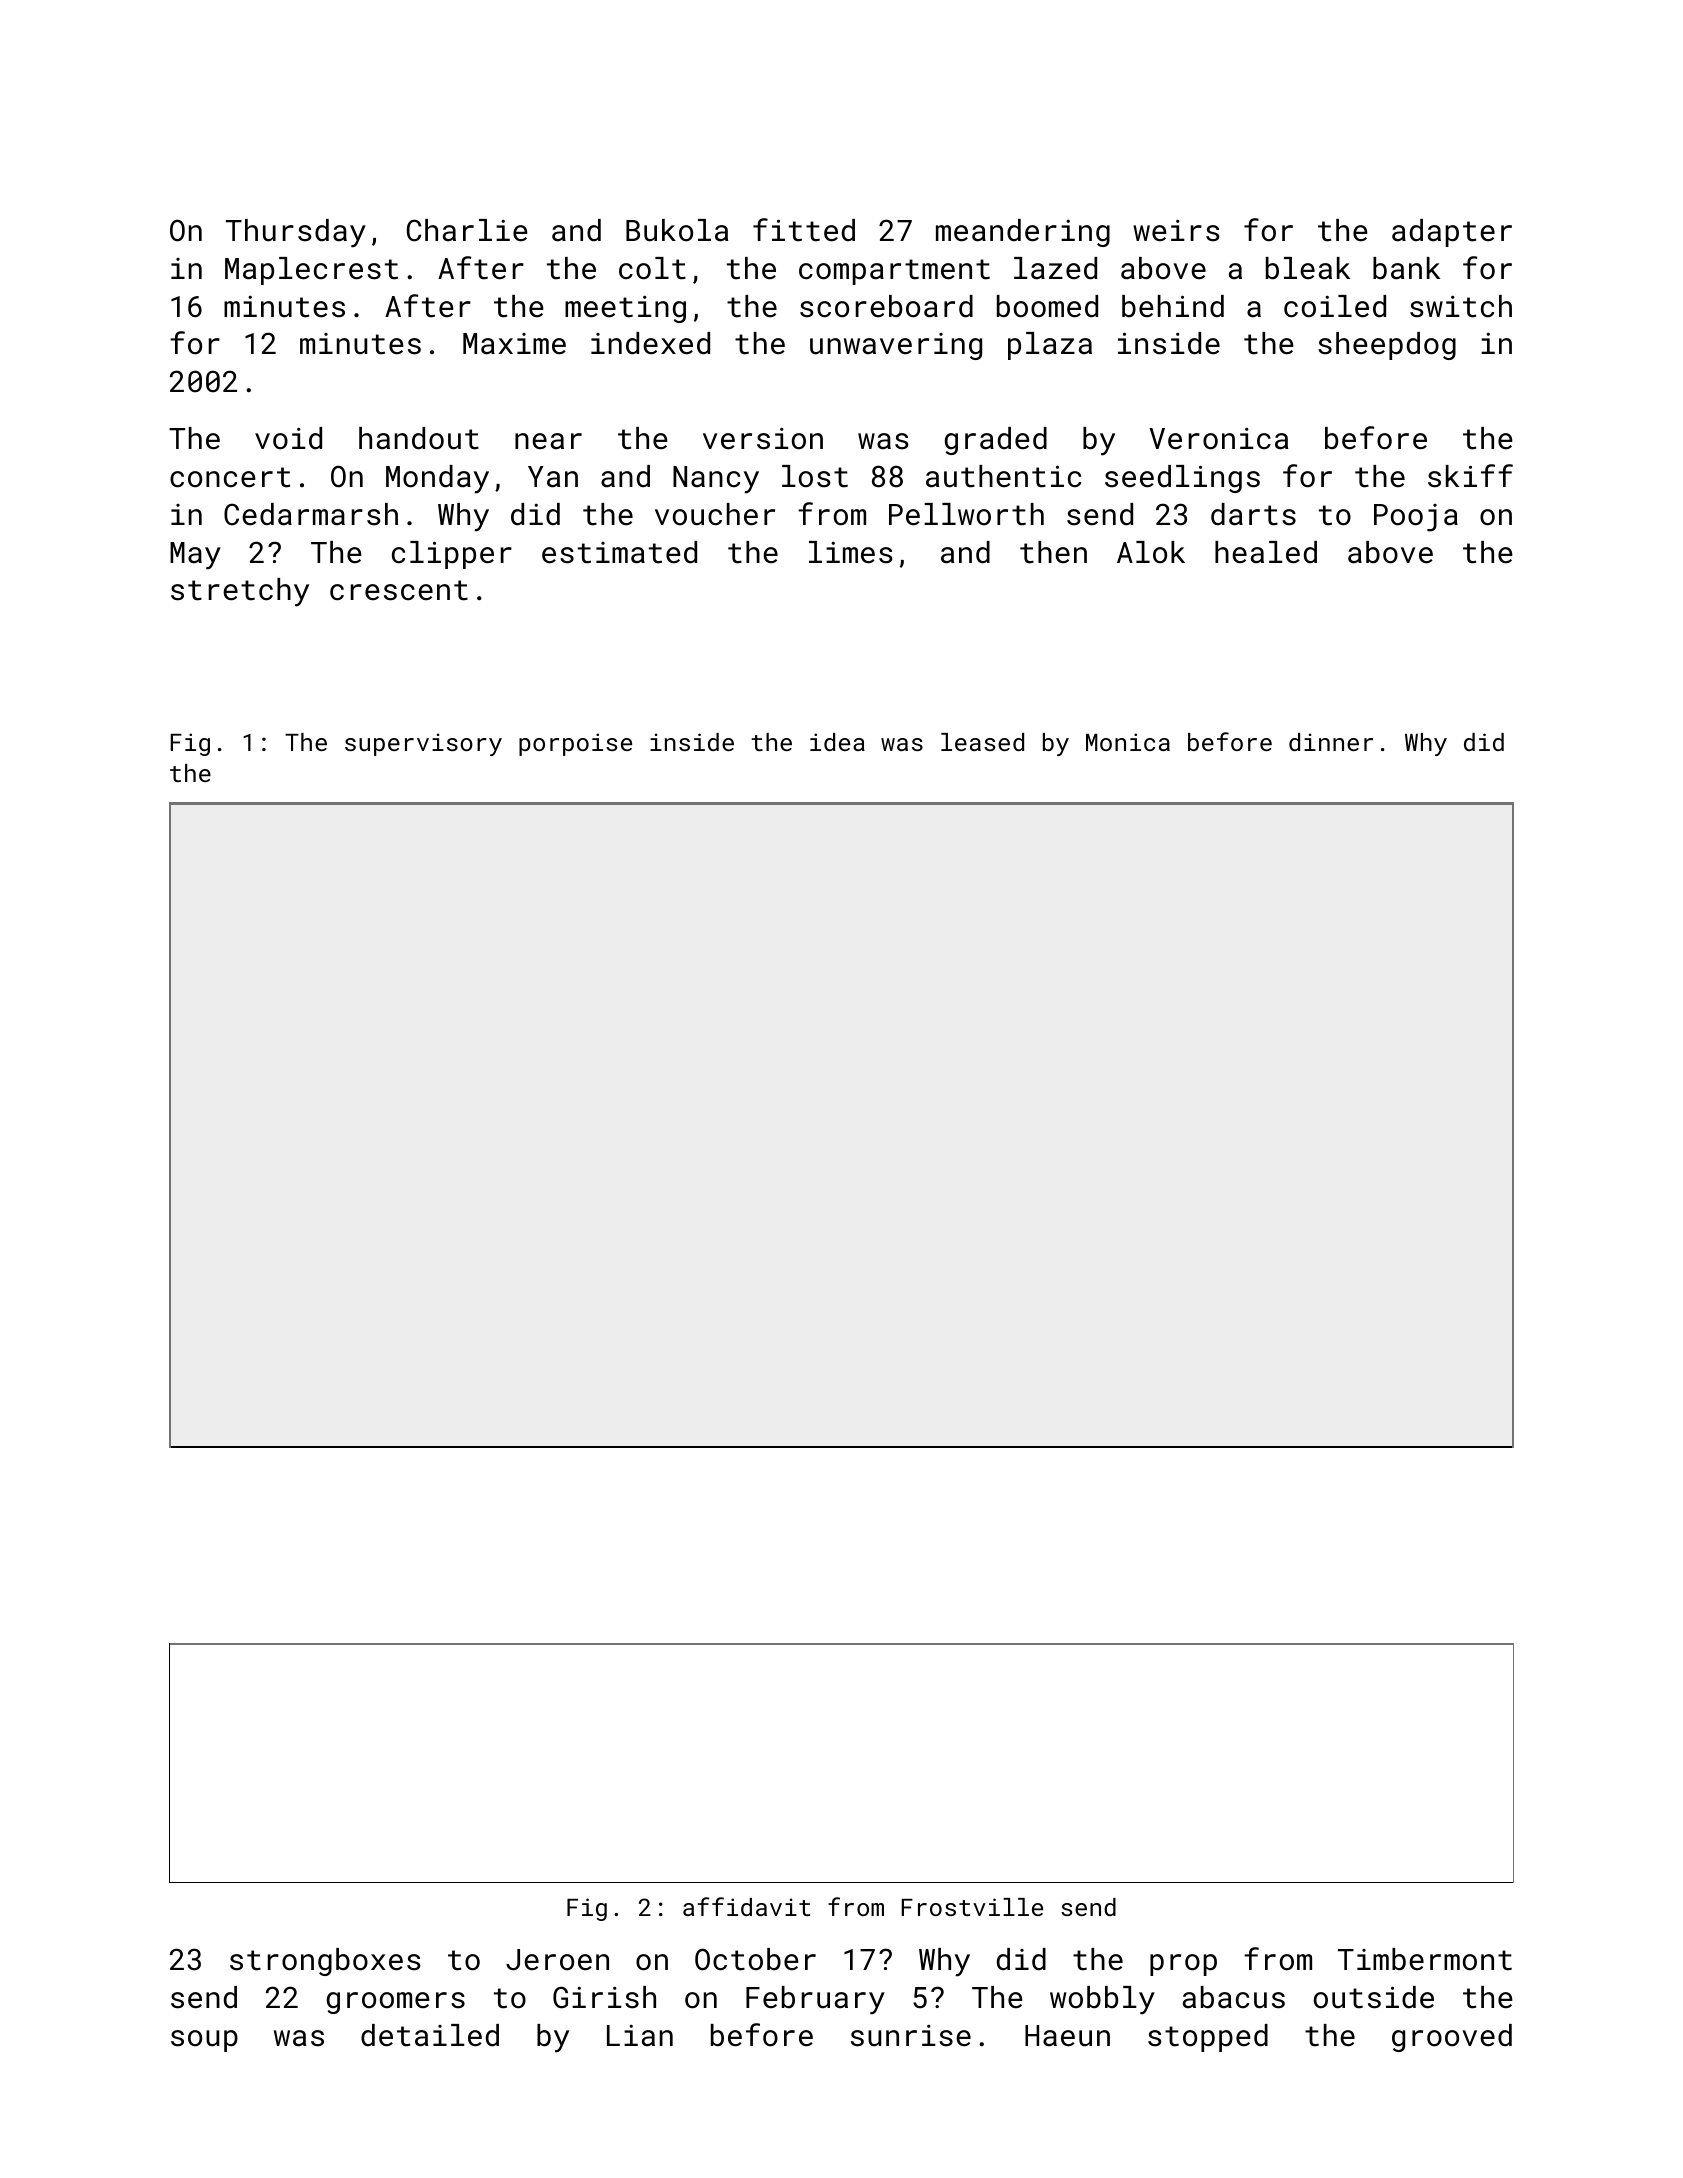 The height and width of the screenshot is (2178, 1683). I want to click on dinner, so click(1331, 742).
